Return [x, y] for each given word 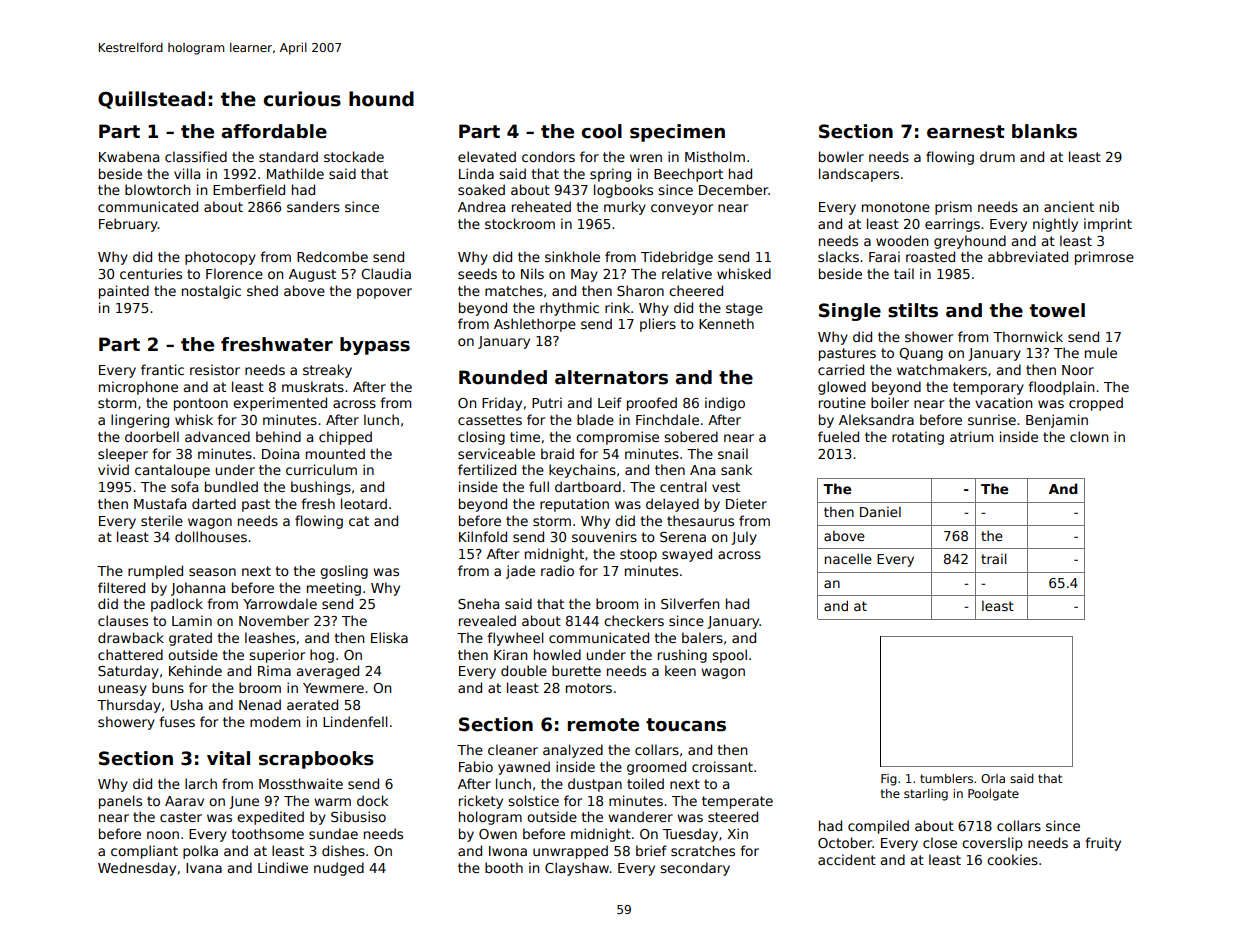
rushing [682, 656]
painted [124, 292]
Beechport [688, 175]
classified [196, 156]
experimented [280, 404]
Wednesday [137, 869]
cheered [696, 290]
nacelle [848, 558]
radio [557, 570]
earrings [952, 225]
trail [993, 558]
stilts [913, 310]
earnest [966, 132]
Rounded [503, 377]
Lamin [192, 620]
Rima [274, 670]
